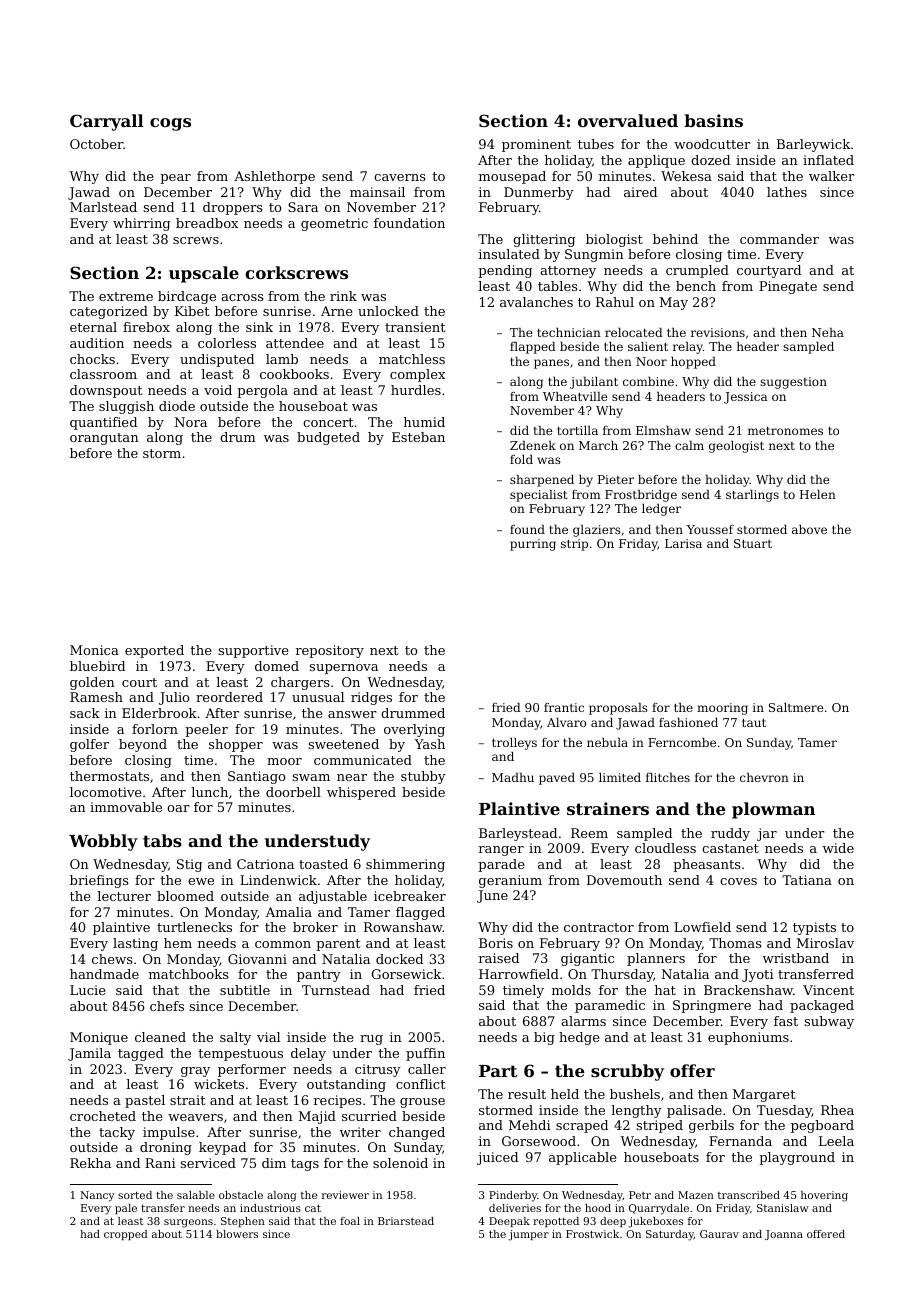 Image resolution: width=924 pixels, height=1308 pixels. I want to click on overvalued, so click(628, 120).
